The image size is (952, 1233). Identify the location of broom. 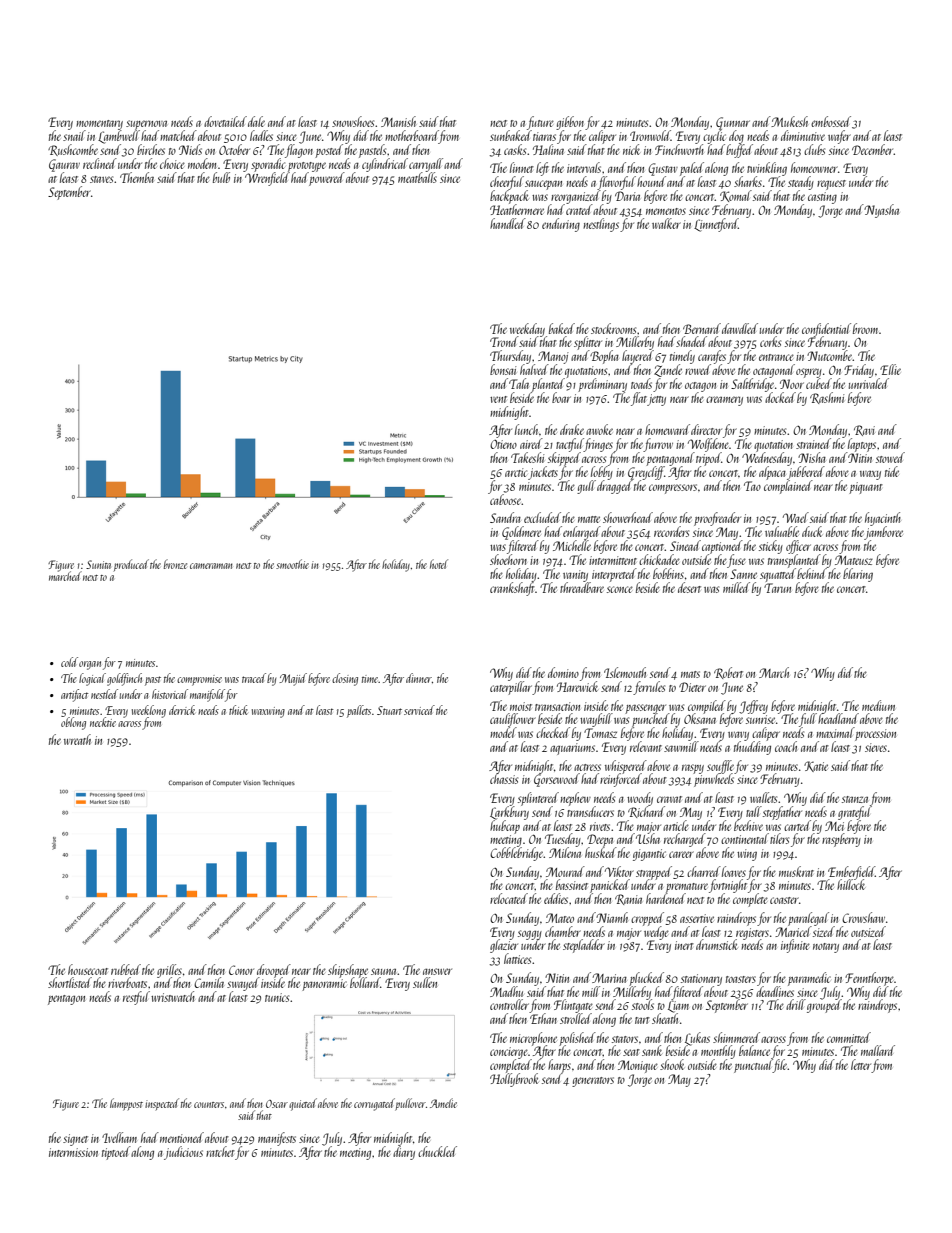
(865, 328).
